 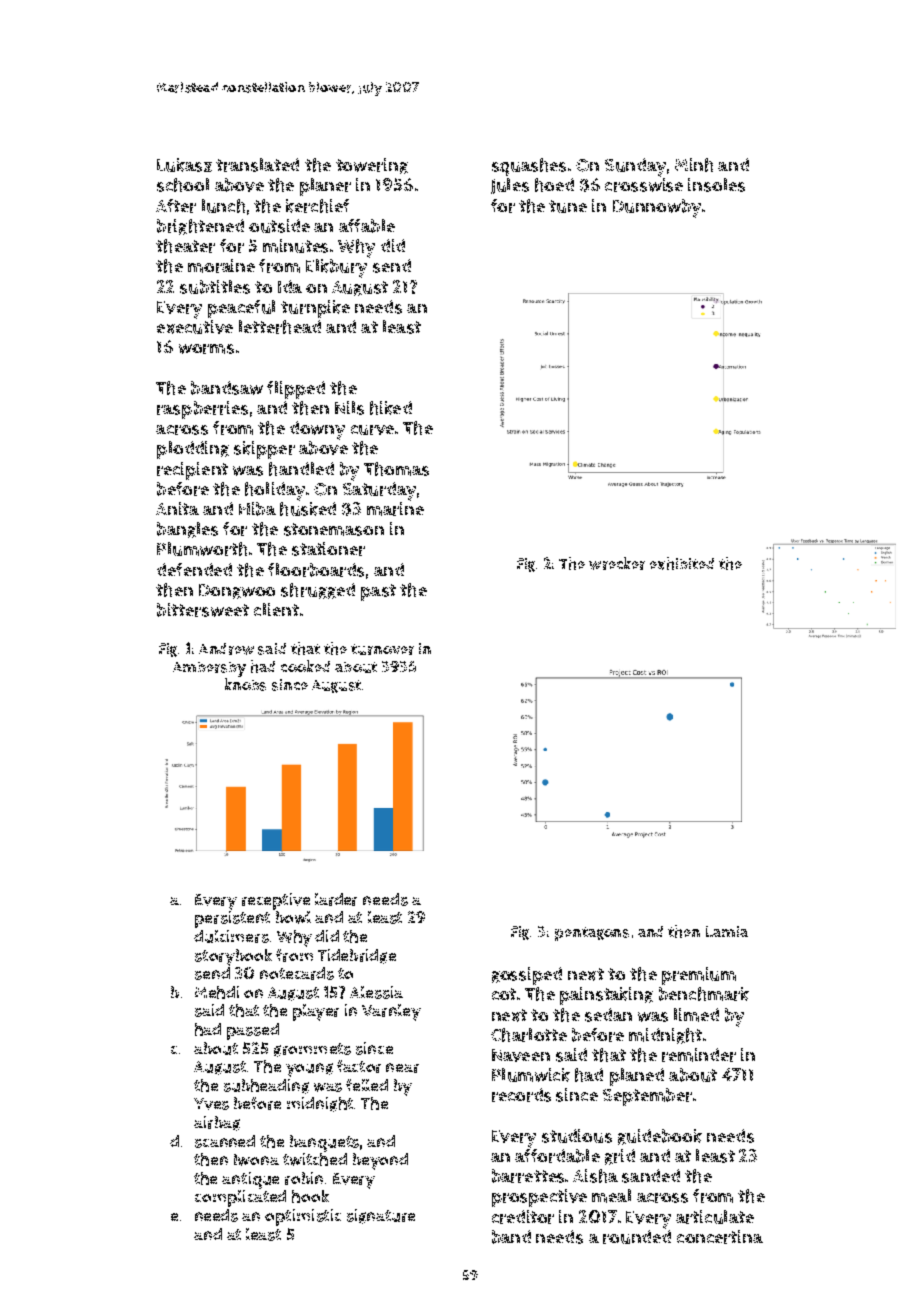 What do you see at coordinates (720, 1237) in the image?
I see `concertina` at bounding box center [720, 1237].
